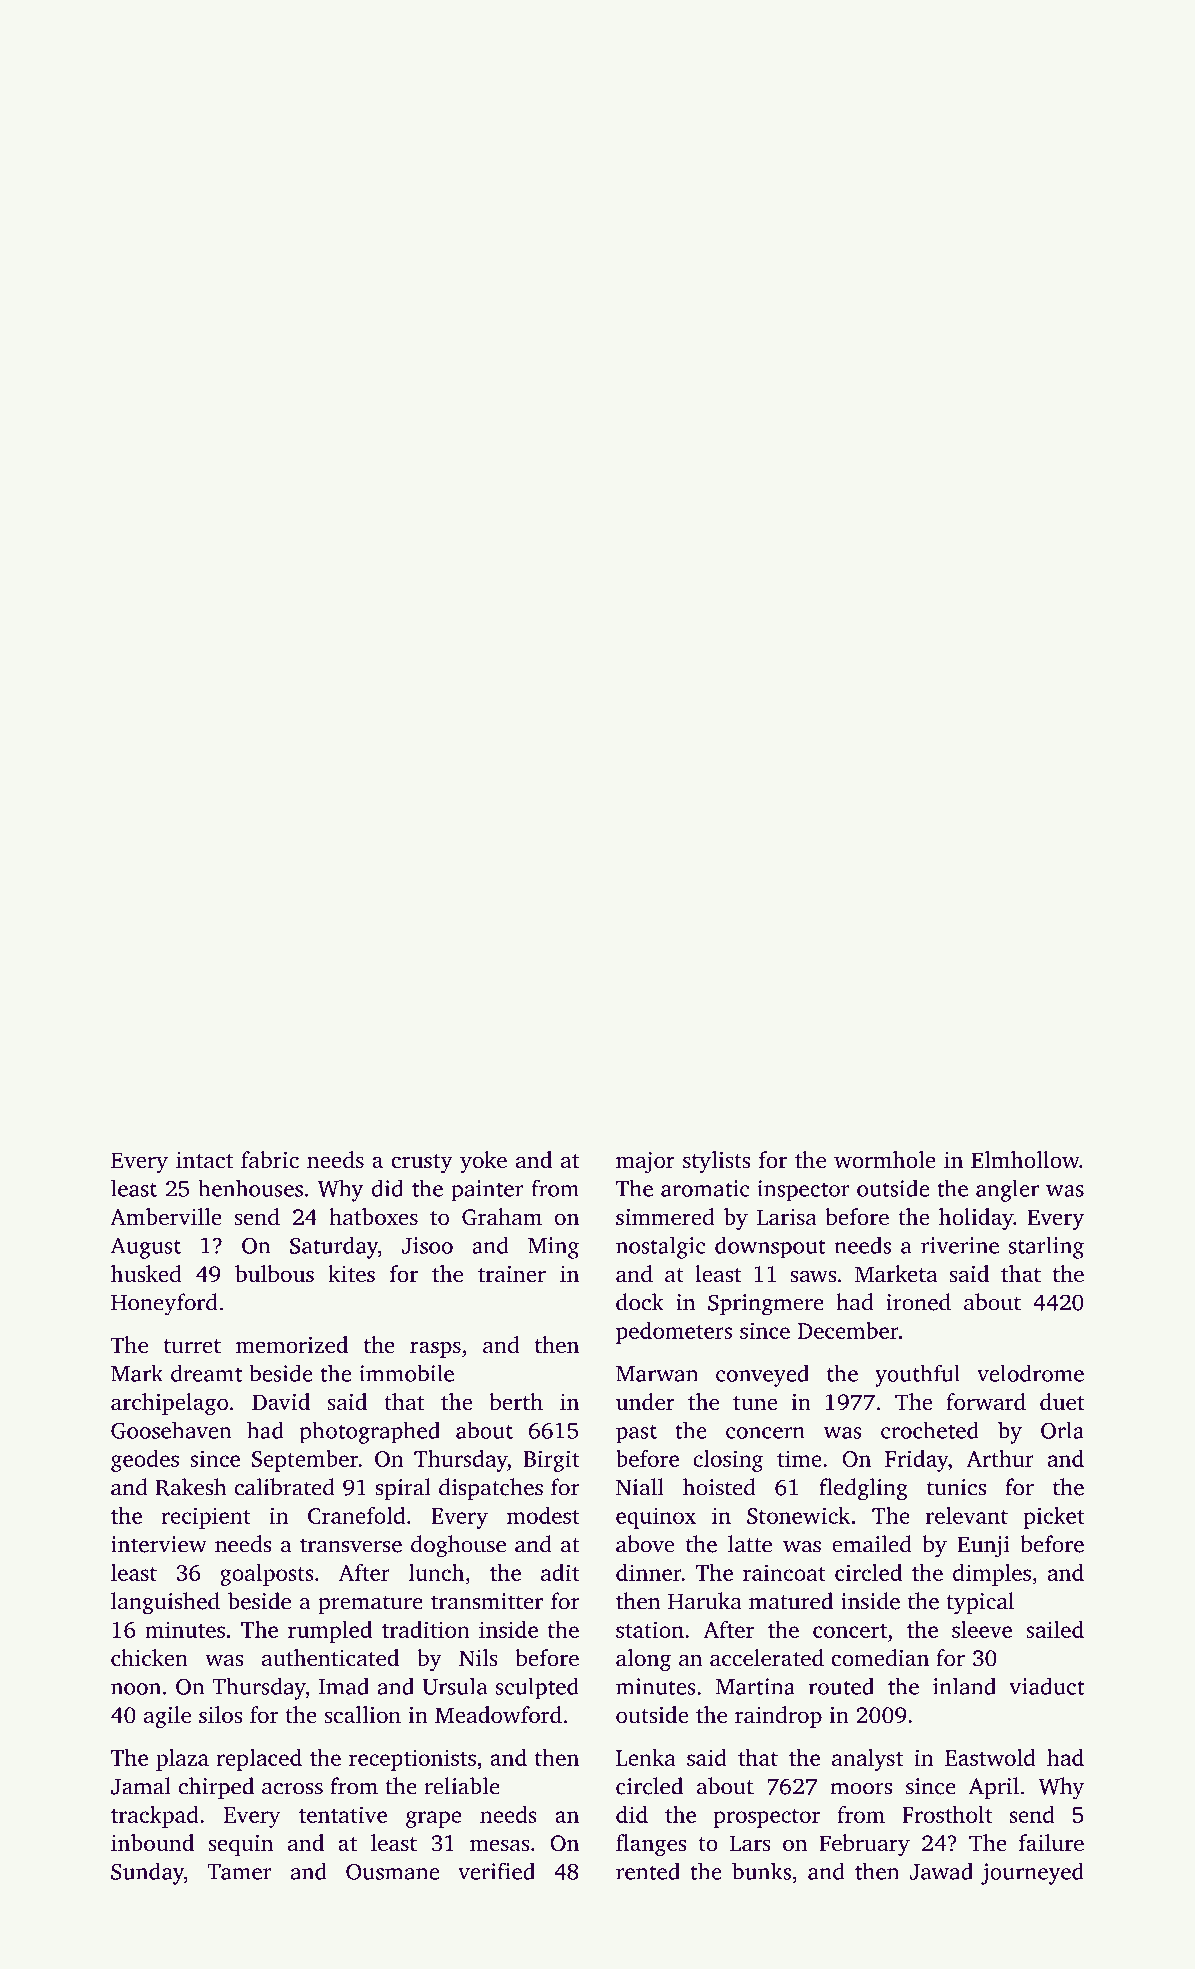  Describe the element at coordinates (433, 1819) in the screenshot. I see `grape` at that location.
